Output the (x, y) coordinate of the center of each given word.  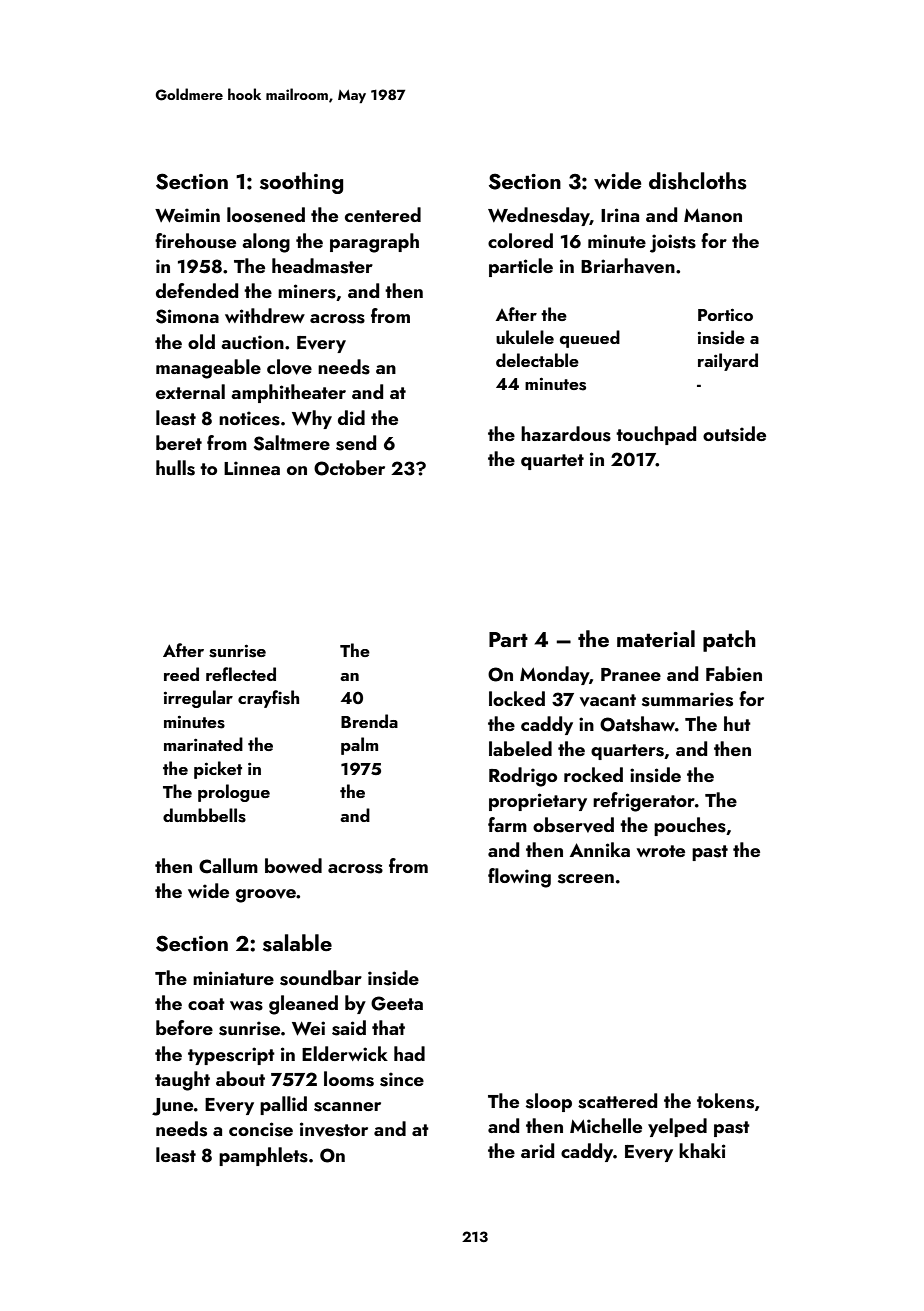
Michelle (606, 1125)
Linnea (252, 468)
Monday (554, 675)
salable (297, 943)
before (184, 1027)
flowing (519, 878)
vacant (608, 700)
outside (734, 434)
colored (520, 240)
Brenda (369, 721)
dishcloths (698, 181)
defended (197, 290)
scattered (617, 1101)
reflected (241, 674)
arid (537, 1150)
